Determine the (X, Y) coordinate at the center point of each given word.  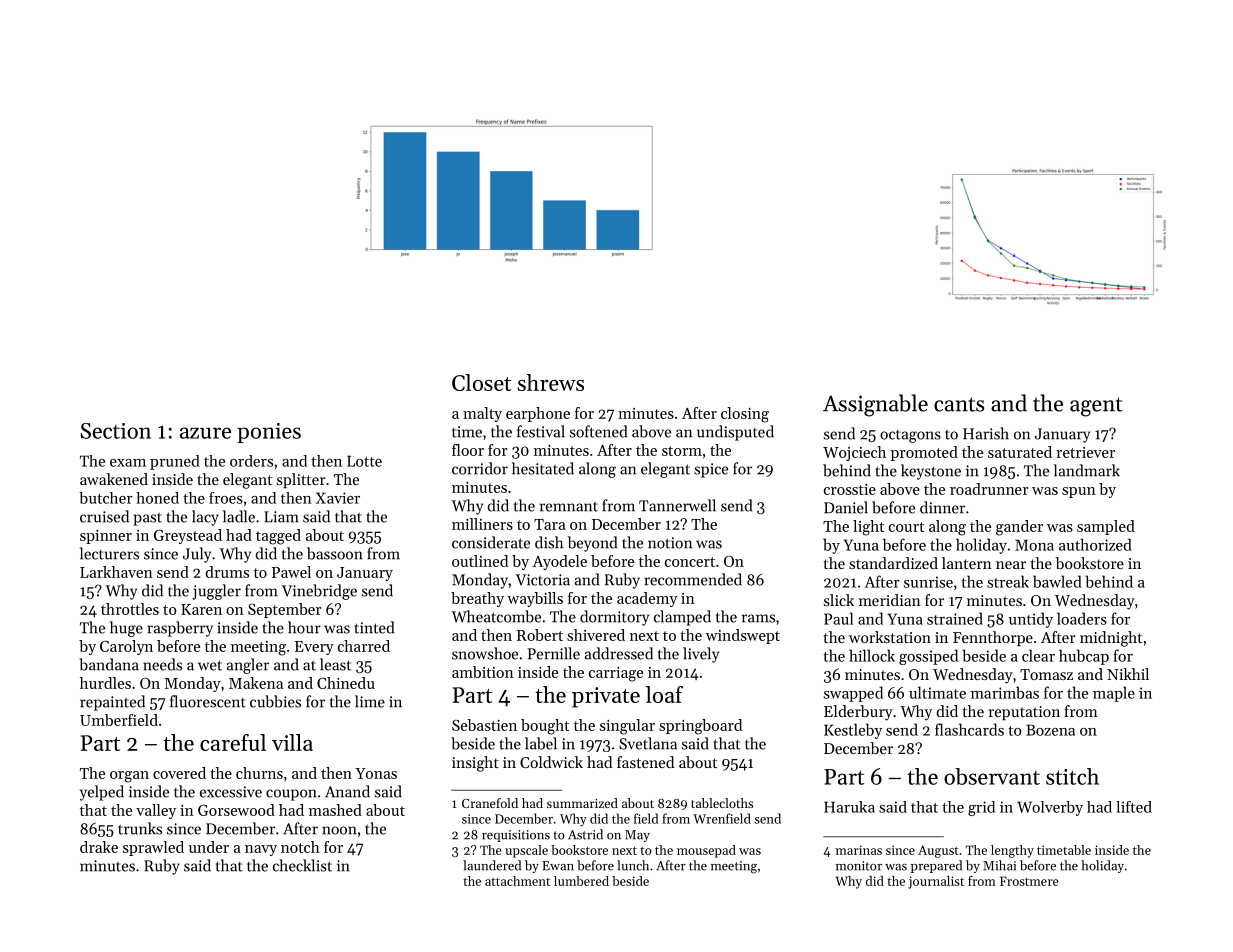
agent (1096, 407)
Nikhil (1128, 674)
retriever (1085, 452)
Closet (481, 382)
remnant (569, 507)
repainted (112, 703)
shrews (551, 382)
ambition (483, 672)
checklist (302, 865)
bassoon (335, 553)
